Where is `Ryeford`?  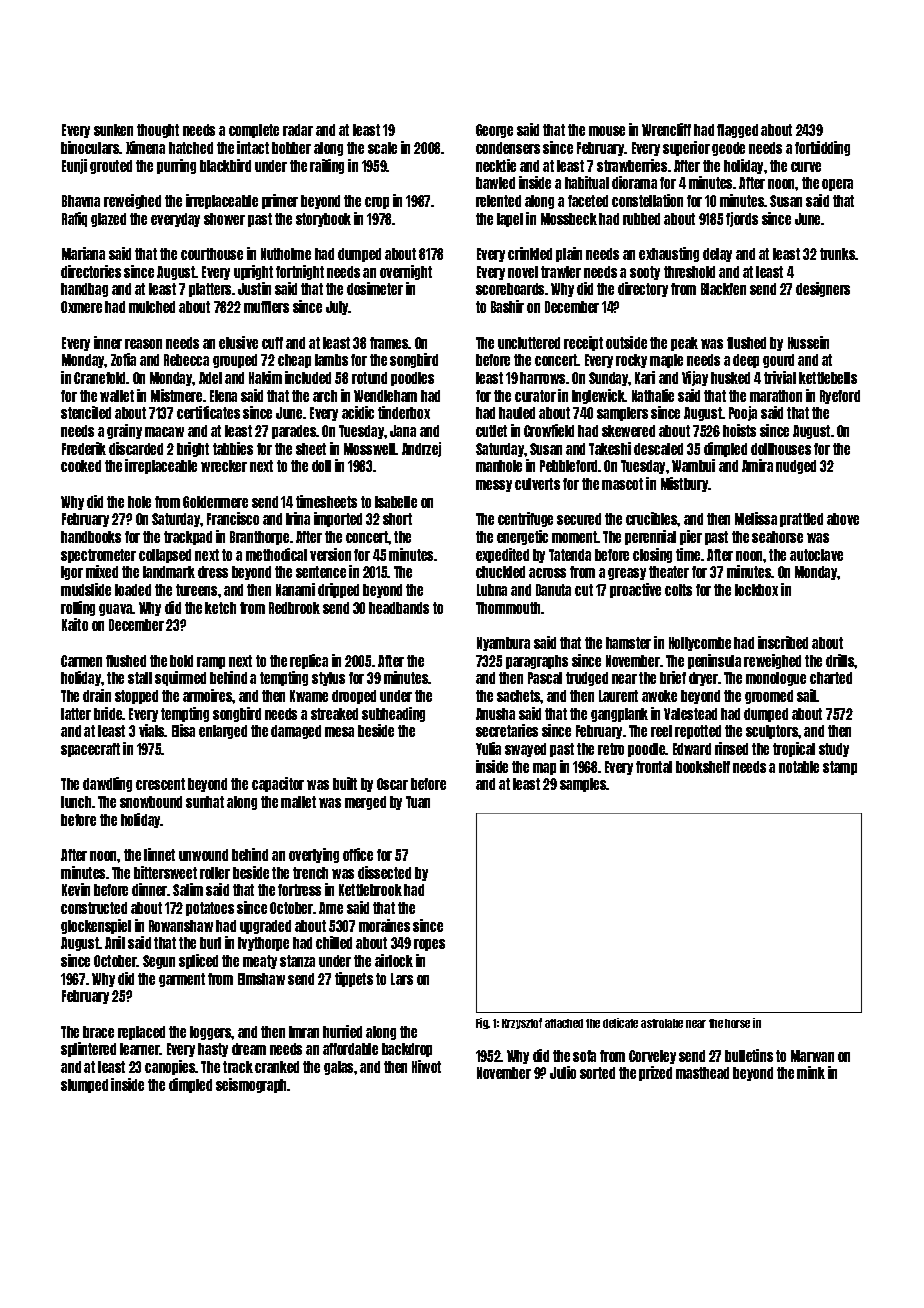 Ryeford is located at coordinates (840, 397).
